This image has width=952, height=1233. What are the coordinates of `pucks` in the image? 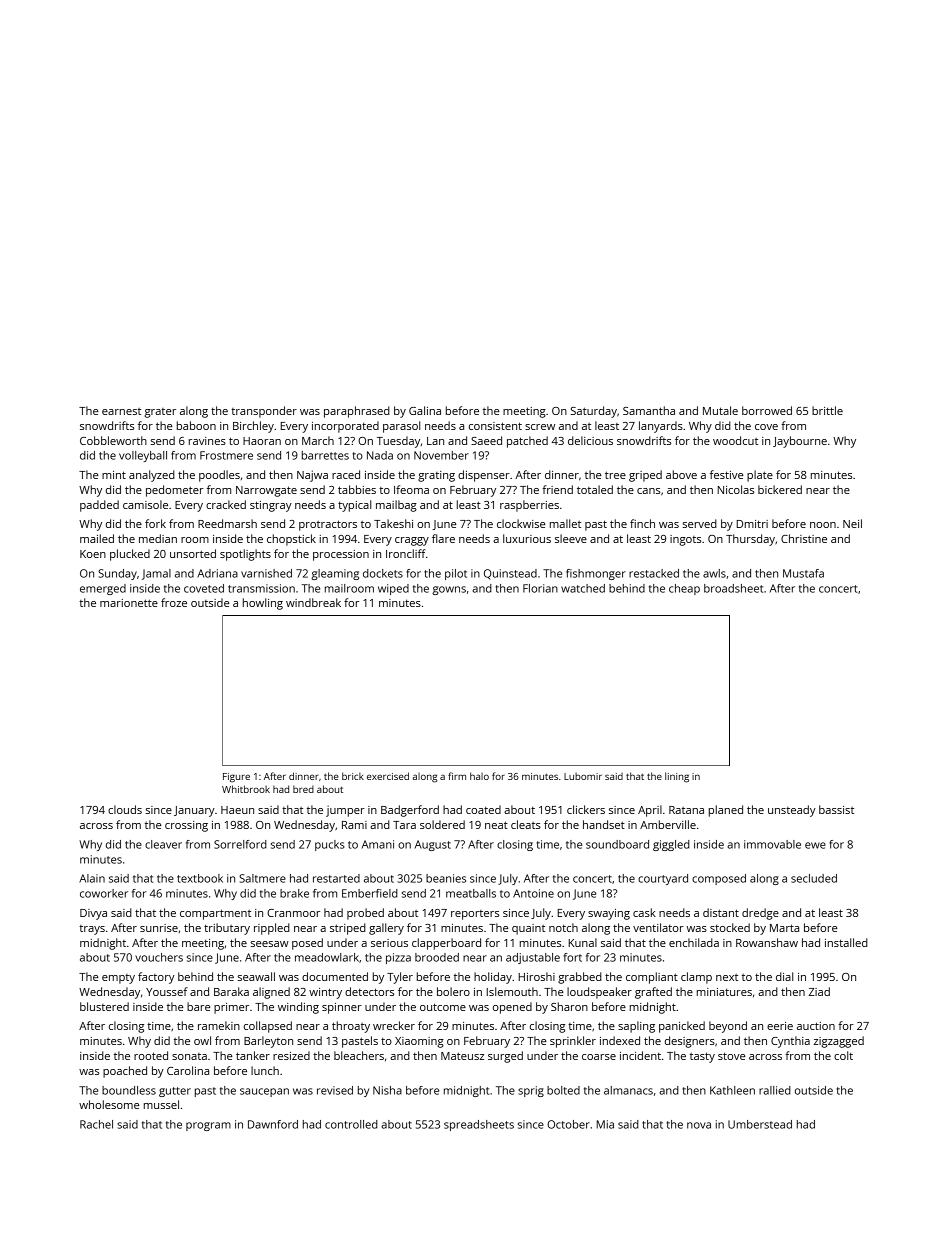 It's located at (330, 845).
